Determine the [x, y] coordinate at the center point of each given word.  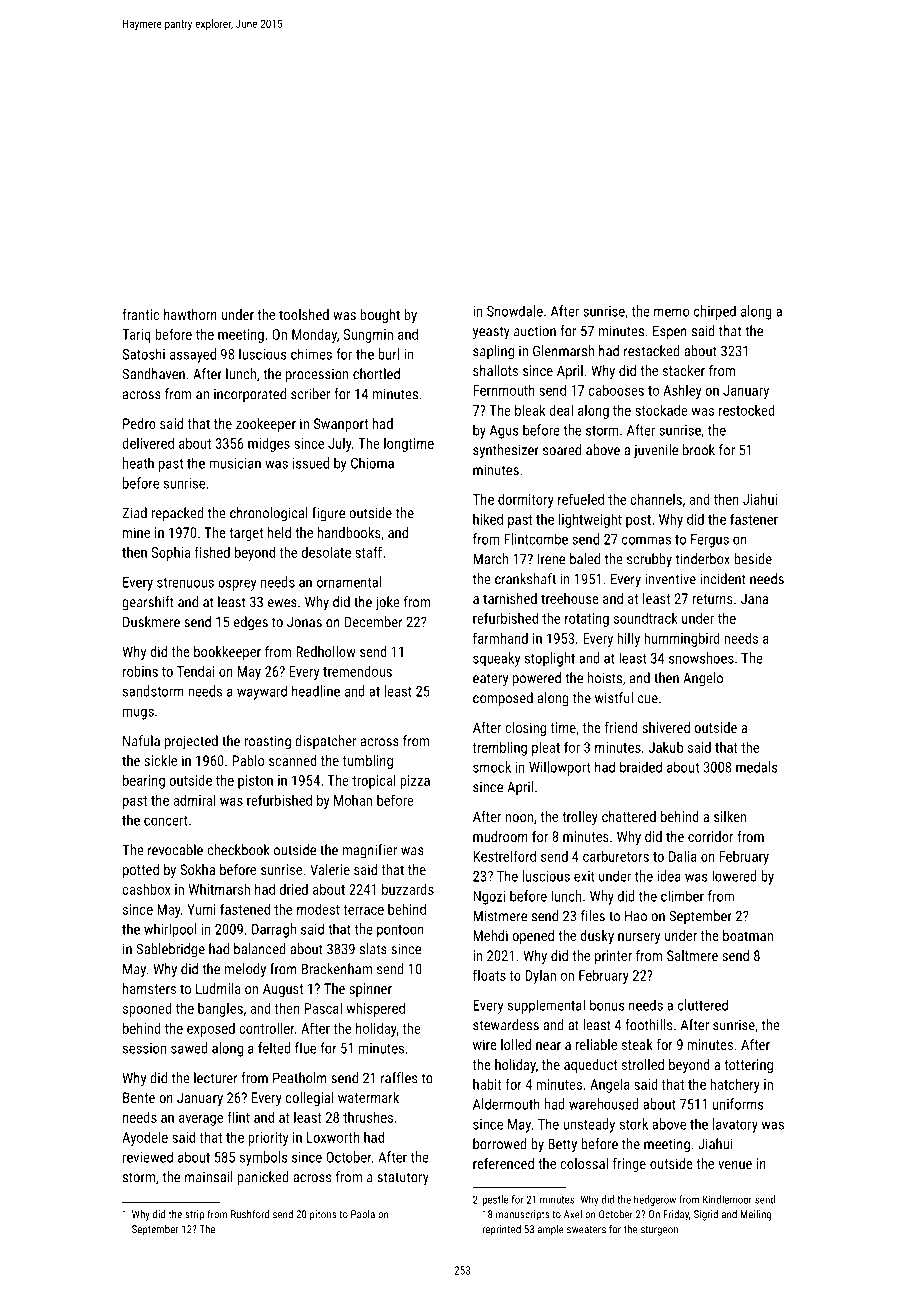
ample [551, 1230]
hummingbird [682, 639]
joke [387, 603]
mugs [138, 714]
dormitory [526, 500]
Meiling [756, 1215]
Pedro [139, 423]
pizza [415, 782]
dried [294, 889]
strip [194, 1215]
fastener [754, 519]
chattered [629, 816]
